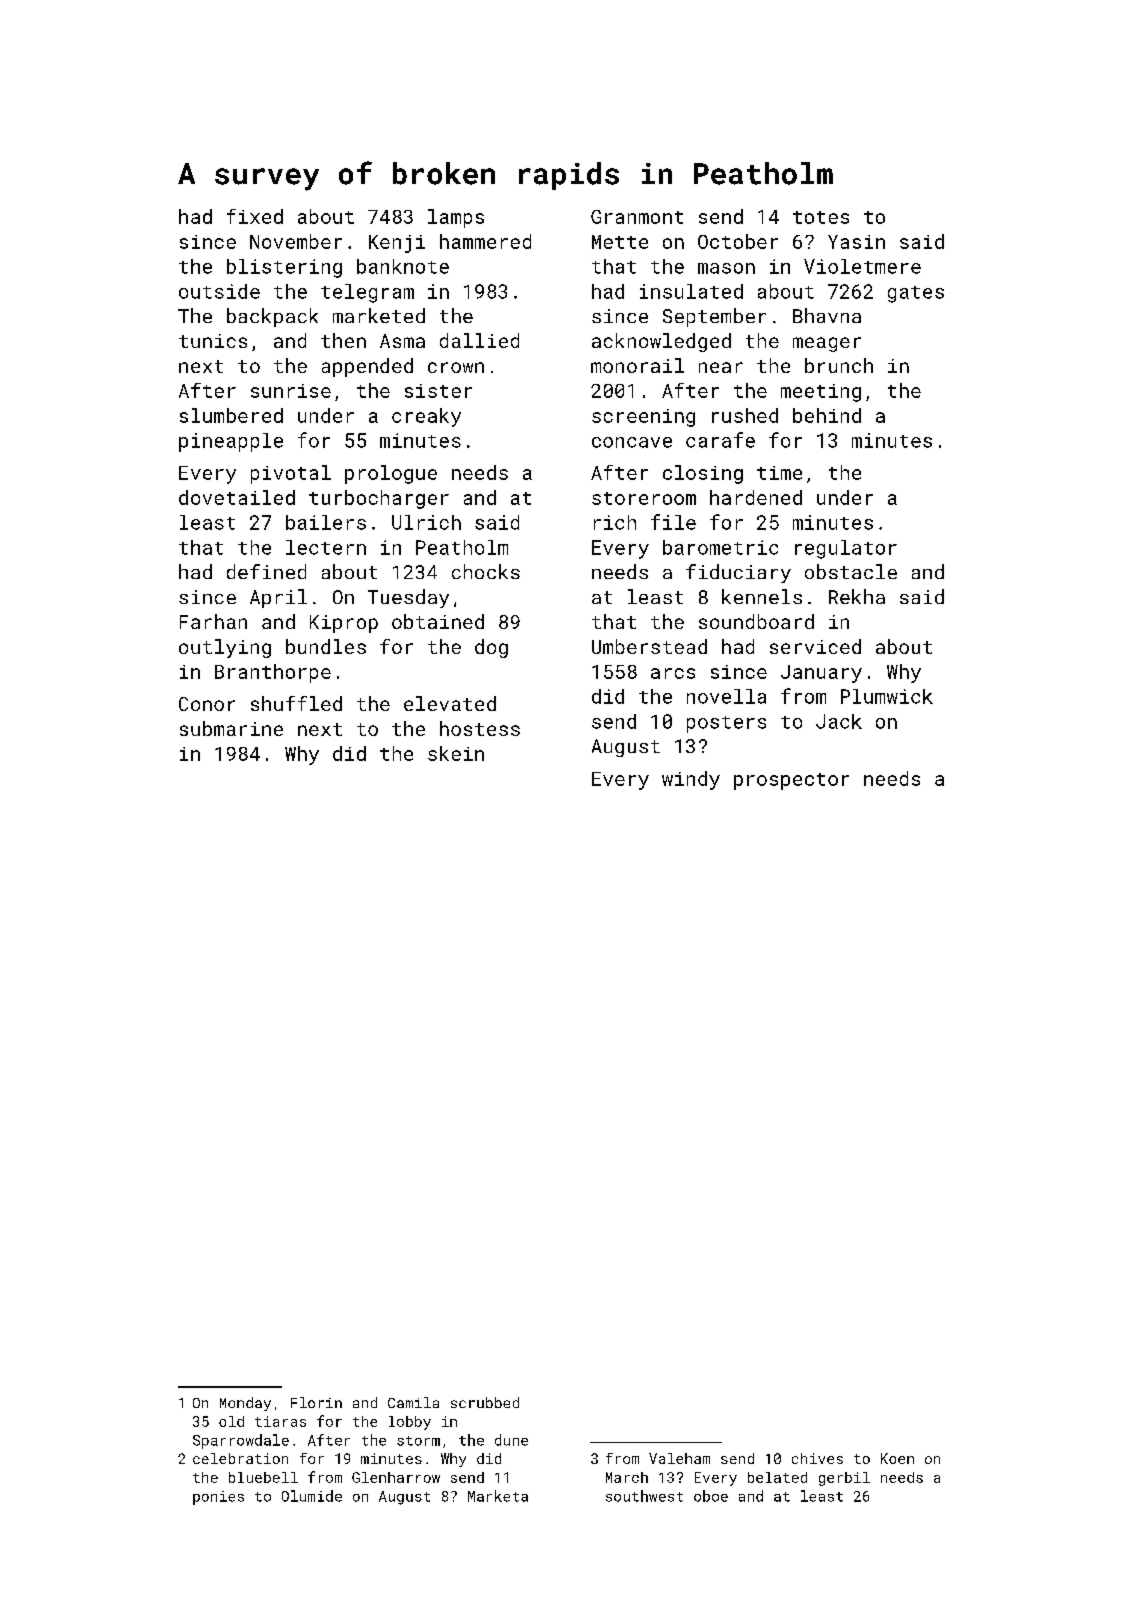 The width and height of the document is (1125, 1598). I want to click on dallied, so click(479, 340).
